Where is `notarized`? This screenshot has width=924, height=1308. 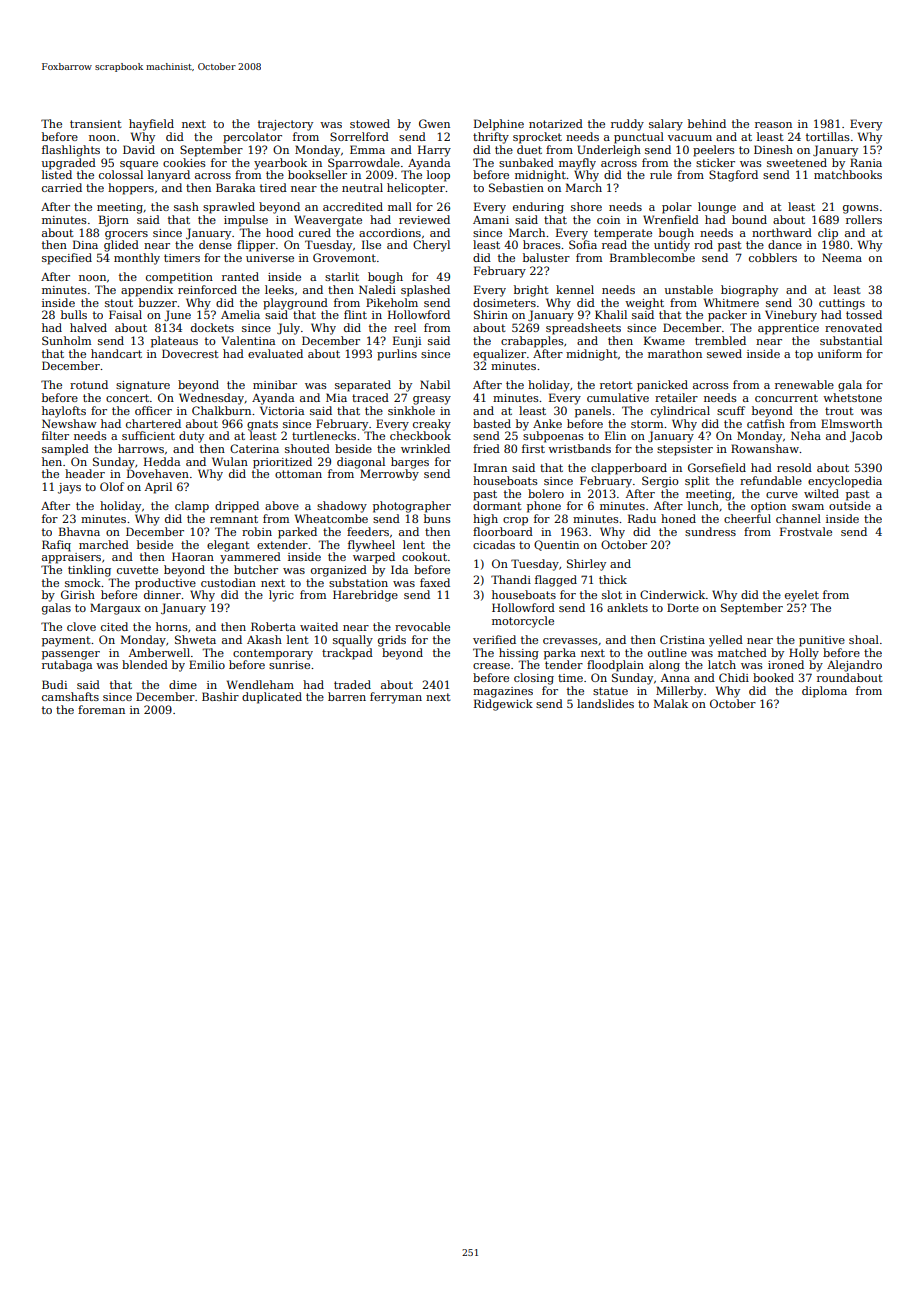
notarized is located at coordinates (556, 123).
